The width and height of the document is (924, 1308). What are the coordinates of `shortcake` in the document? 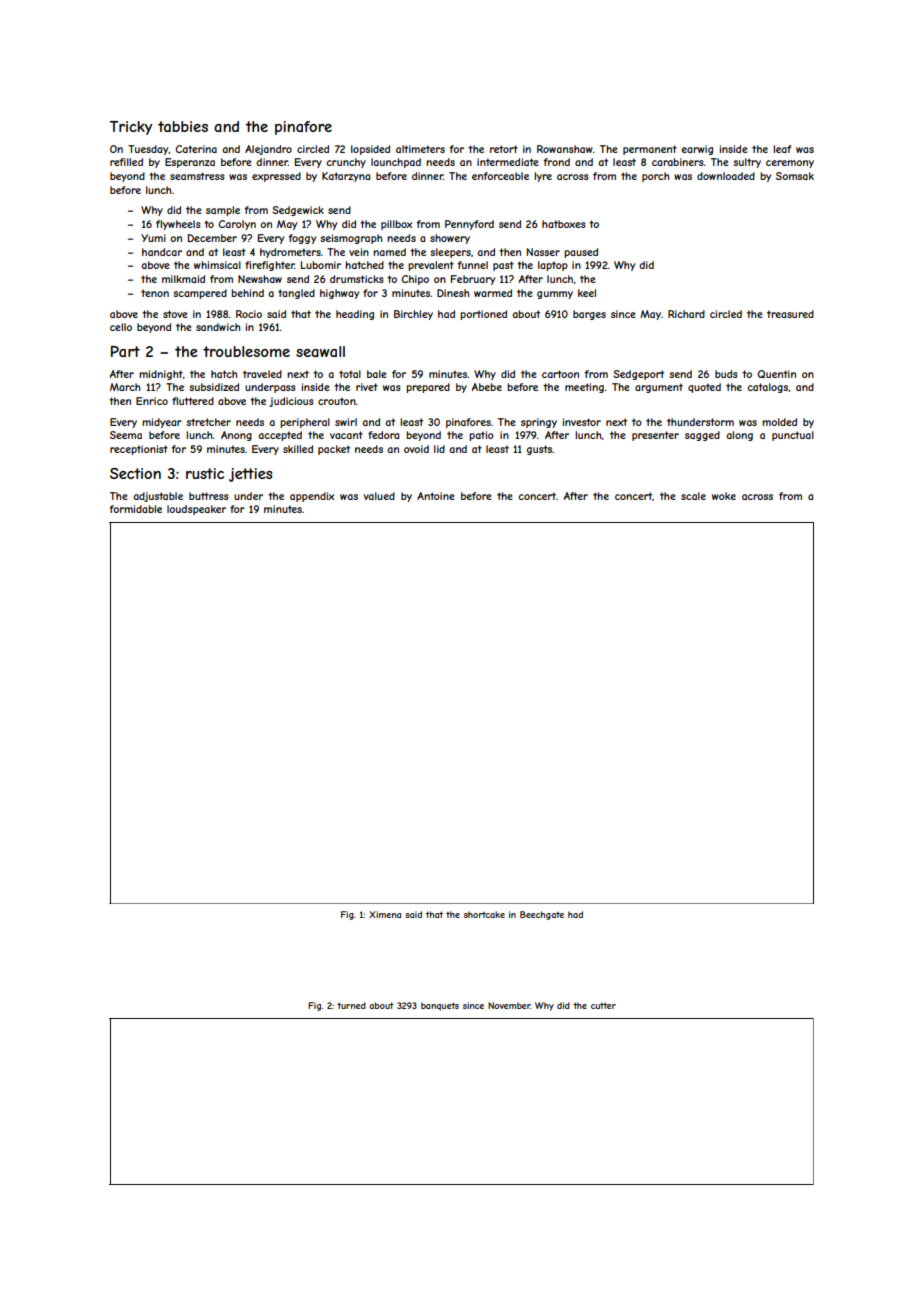 It's located at (484, 914).
